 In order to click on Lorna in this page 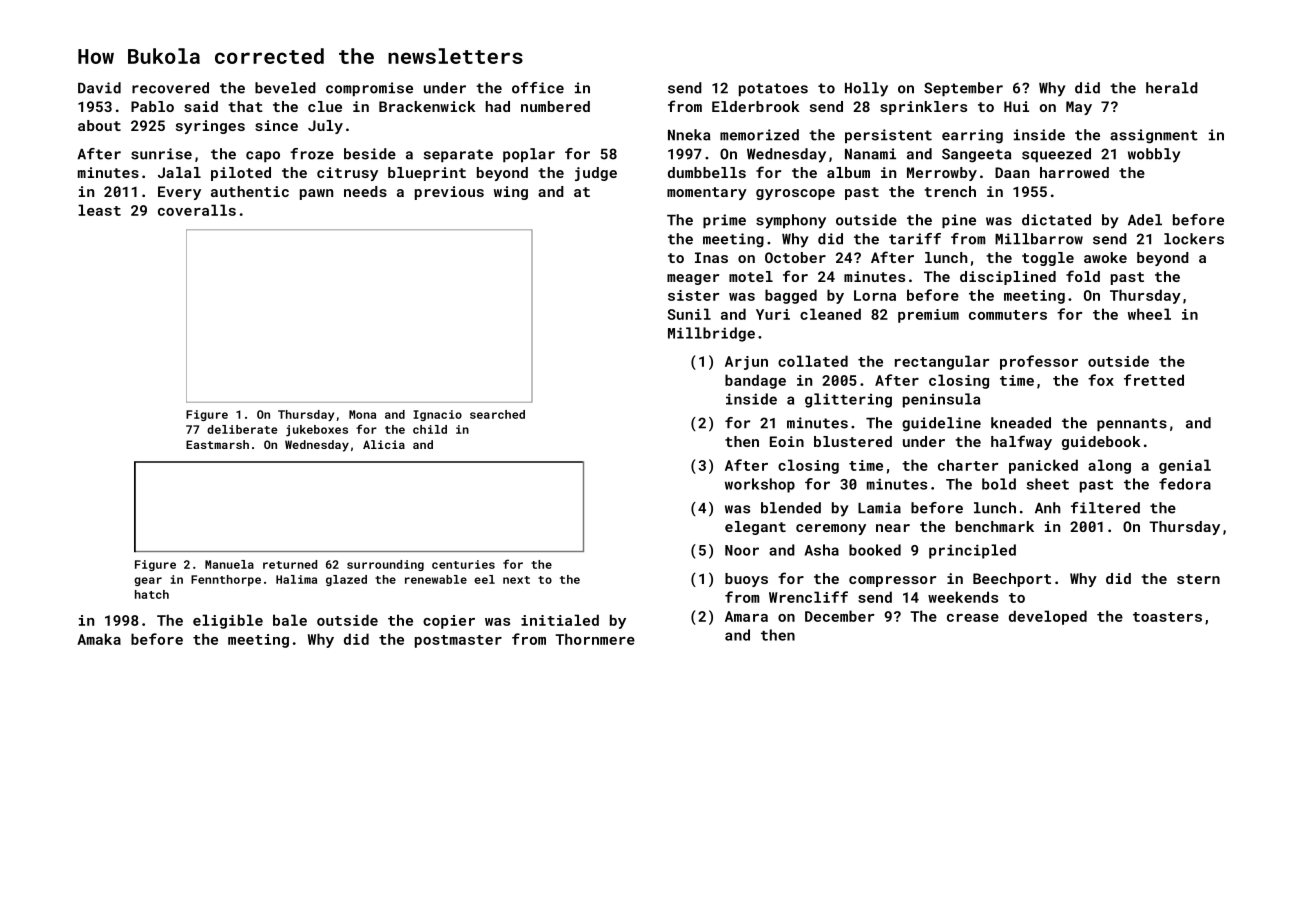, I will do `click(875, 295)`.
